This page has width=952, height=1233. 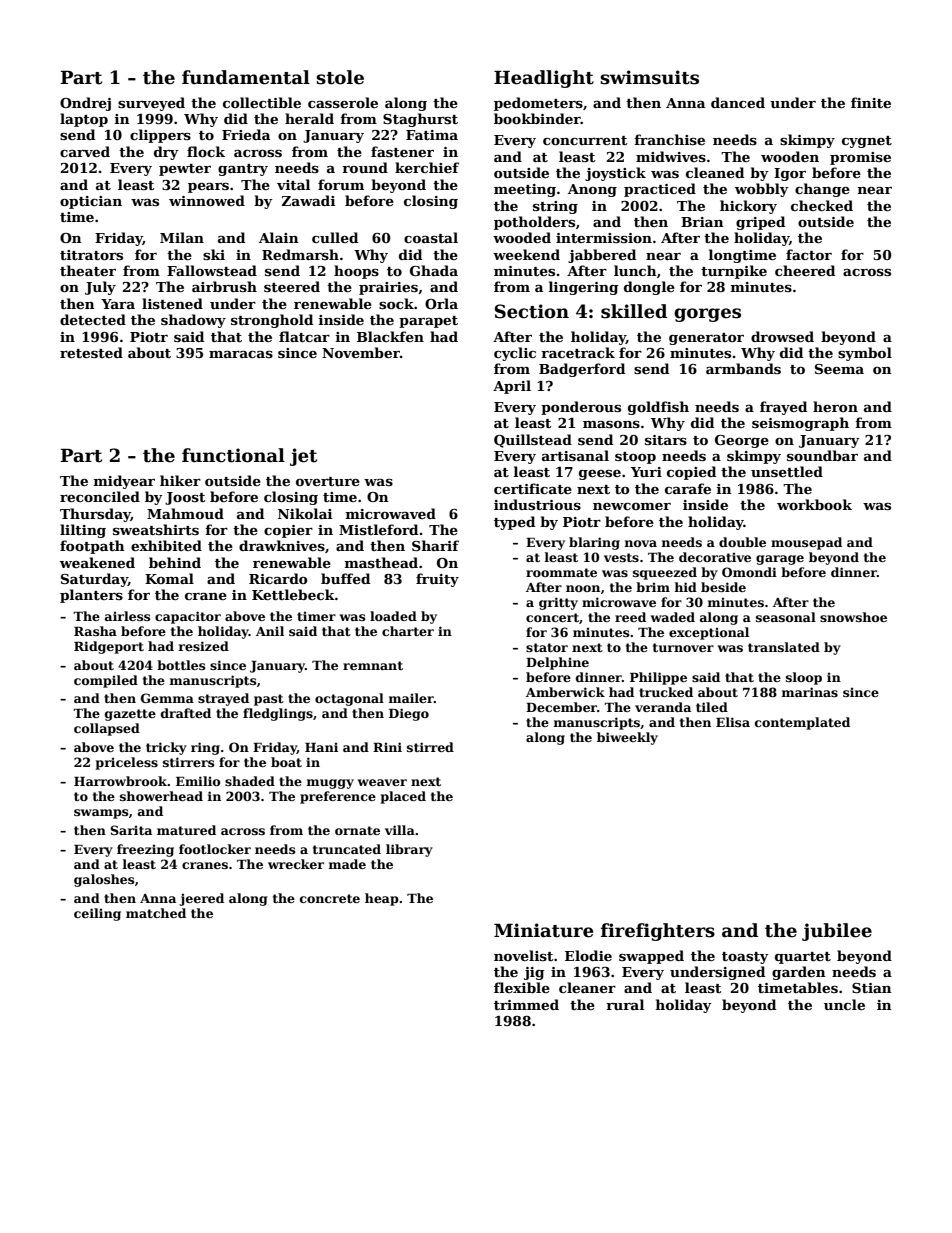 What do you see at coordinates (865, 354) in the page?
I see `symbol` at bounding box center [865, 354].
